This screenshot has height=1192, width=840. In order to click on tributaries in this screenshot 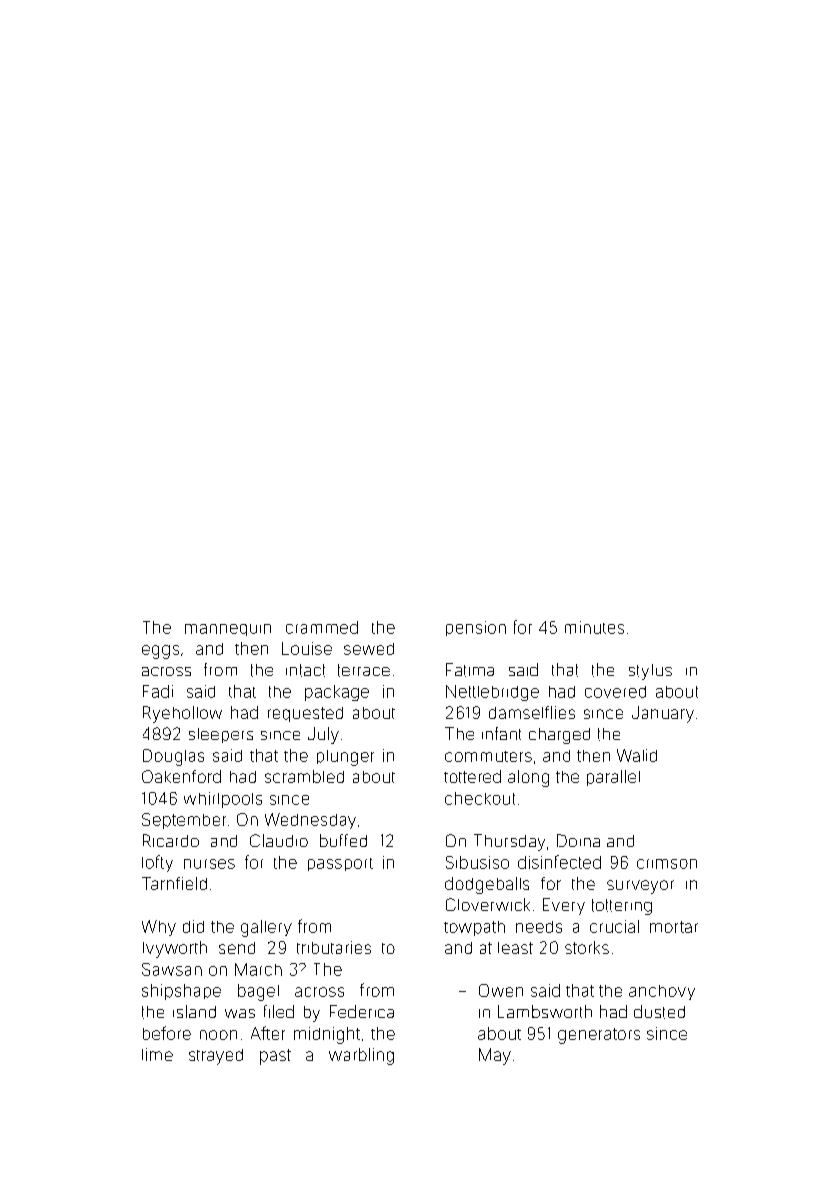, I will do `click(334, 947)`.
